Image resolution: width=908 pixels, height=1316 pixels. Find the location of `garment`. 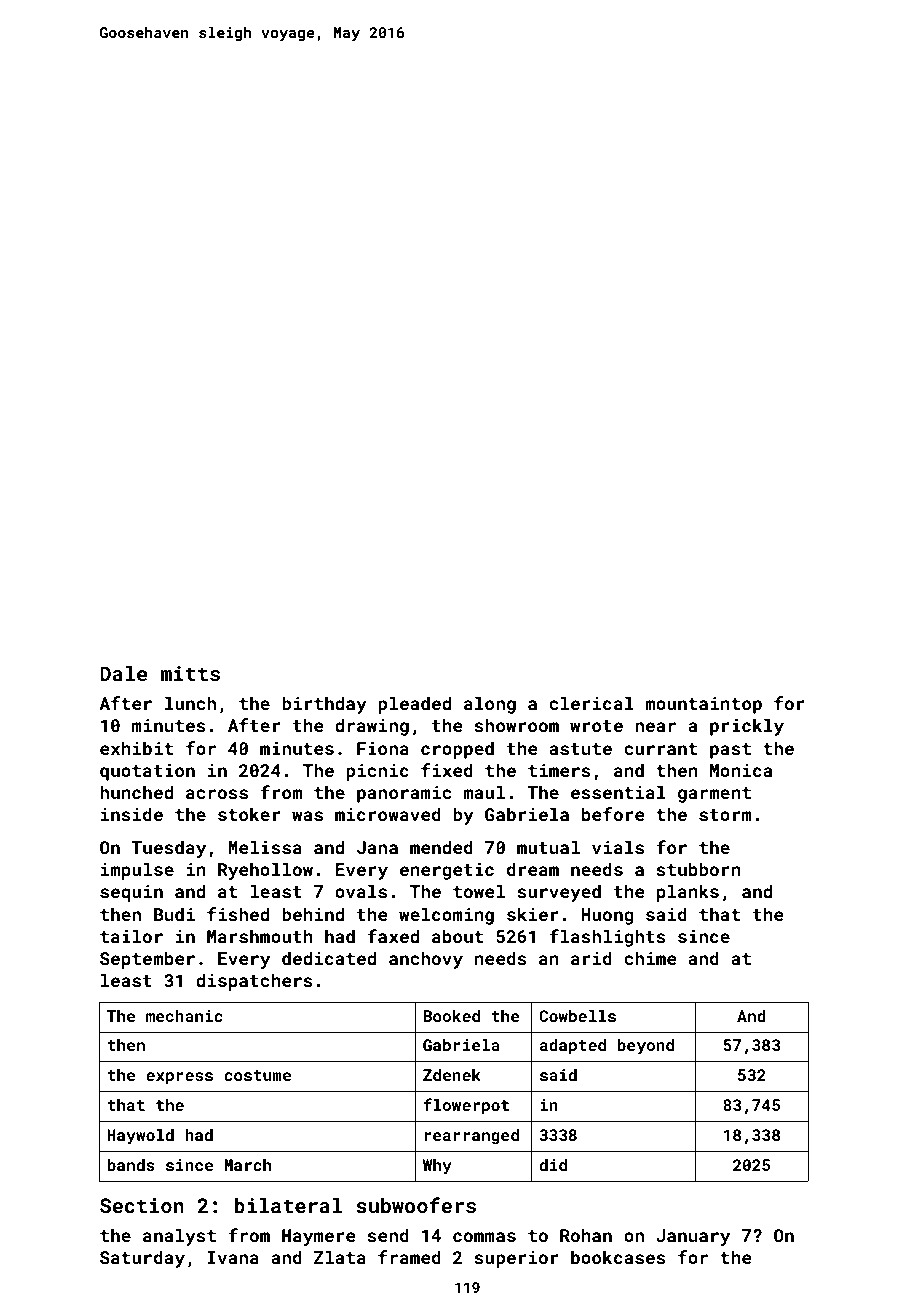

garment is located at coordinates (714, 795).
